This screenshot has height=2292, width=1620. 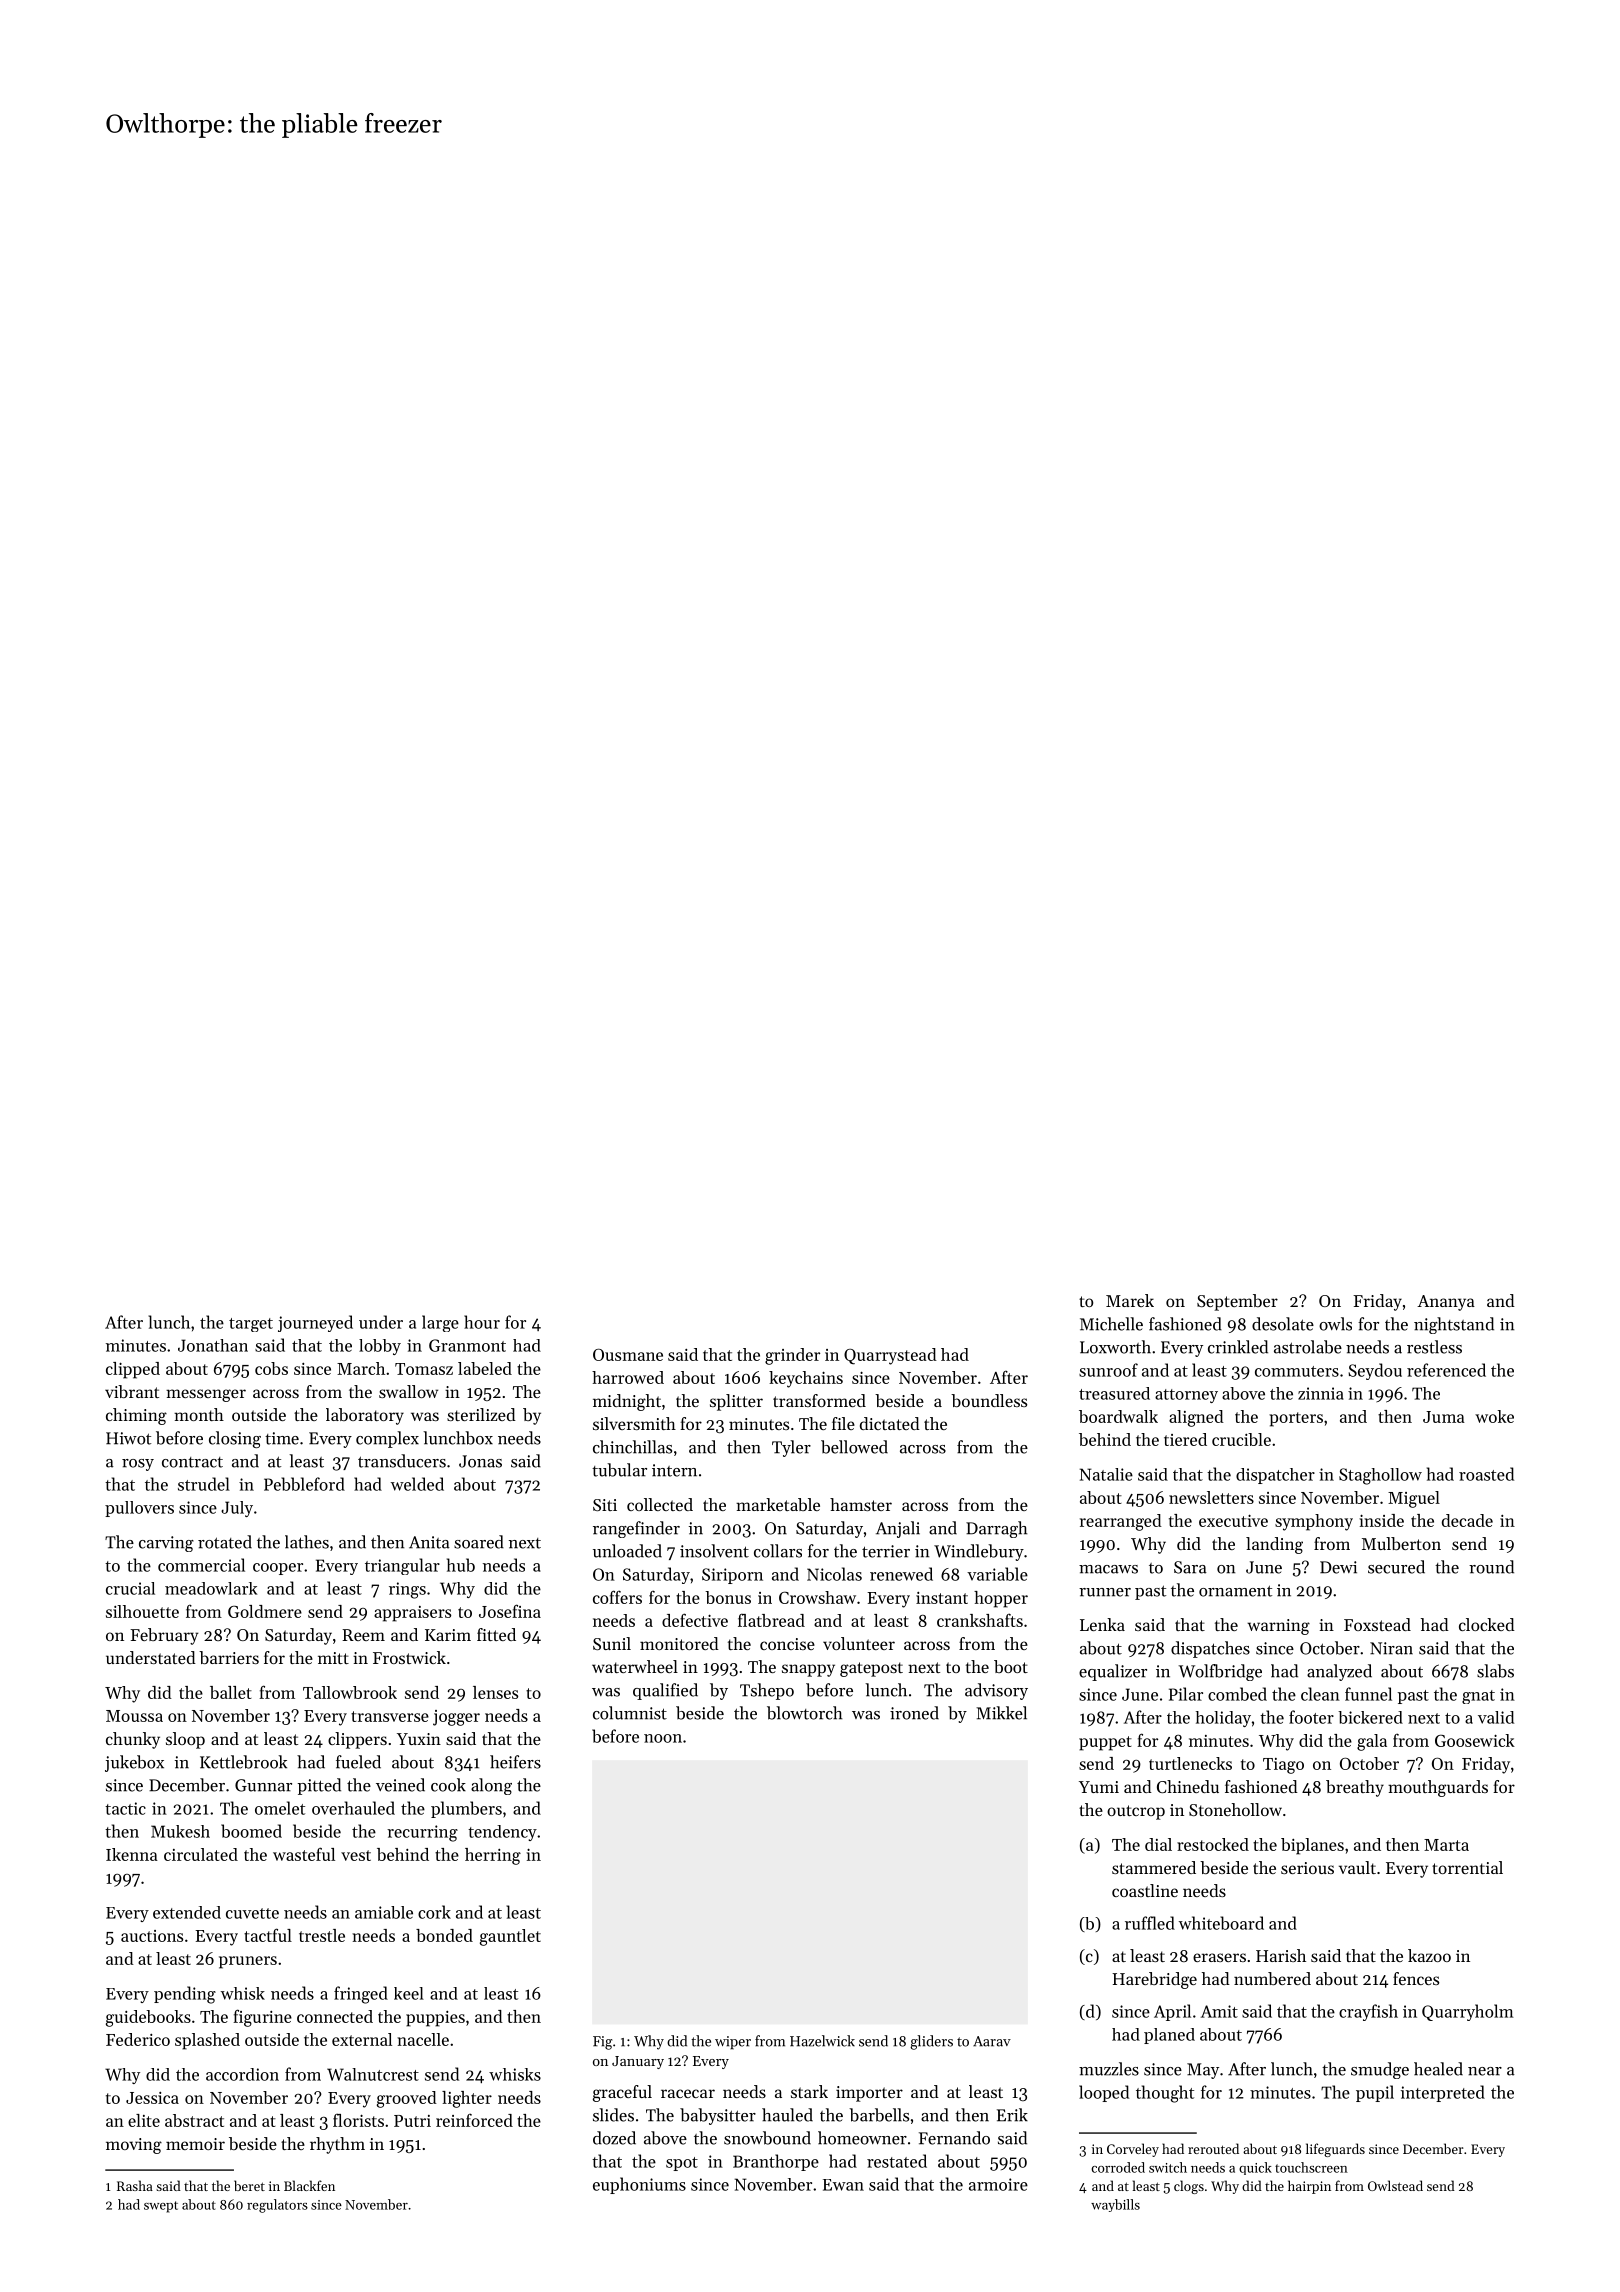 What do you see at coordinates (231, 1692) in the screenshot?
I see `ballet` at bounding box center [231, 1692].
